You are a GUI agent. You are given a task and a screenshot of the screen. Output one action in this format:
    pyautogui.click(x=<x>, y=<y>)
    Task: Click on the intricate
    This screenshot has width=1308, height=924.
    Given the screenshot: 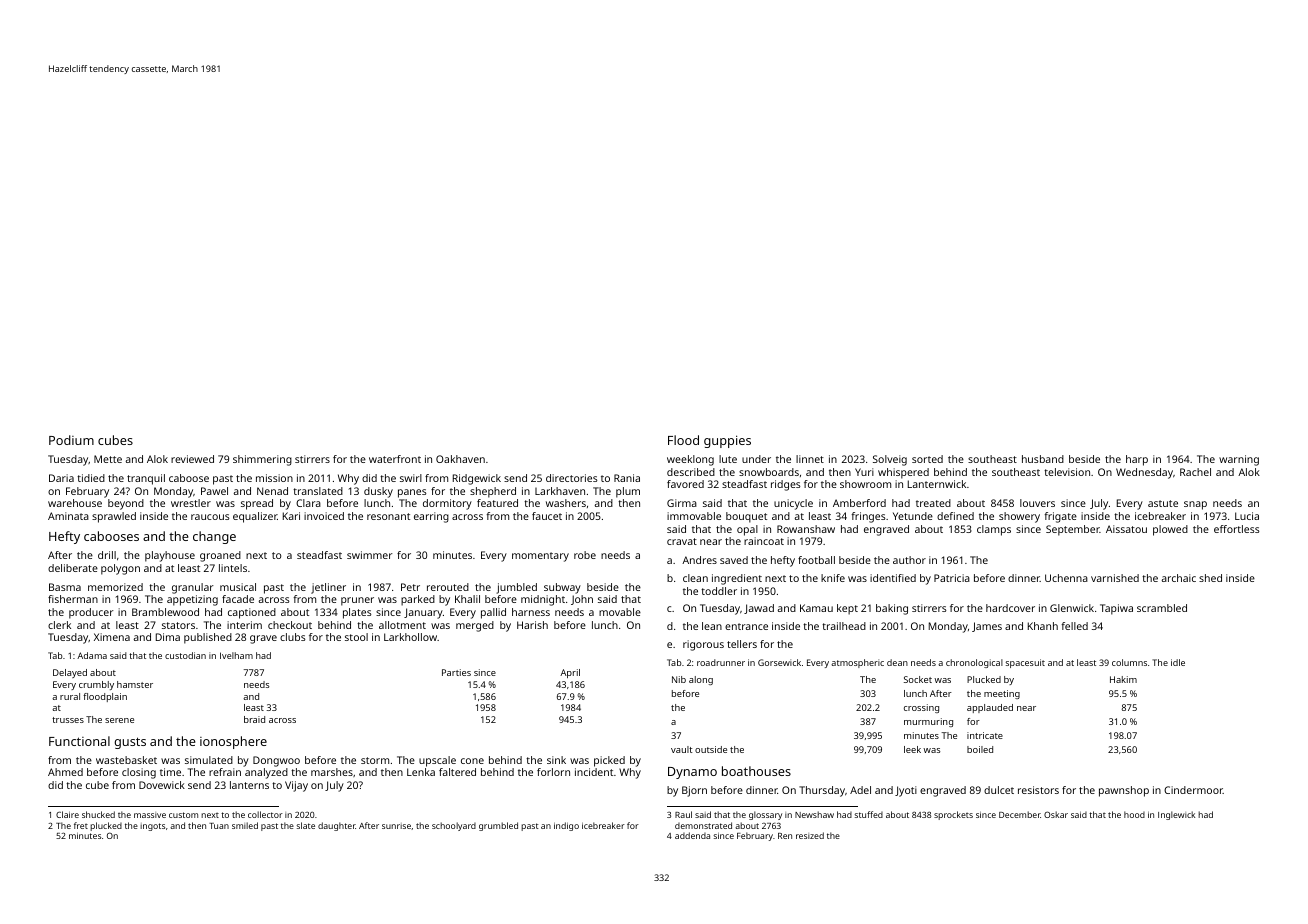 What is the action you would take?
    pyautogui.click(x=985, y=735)
